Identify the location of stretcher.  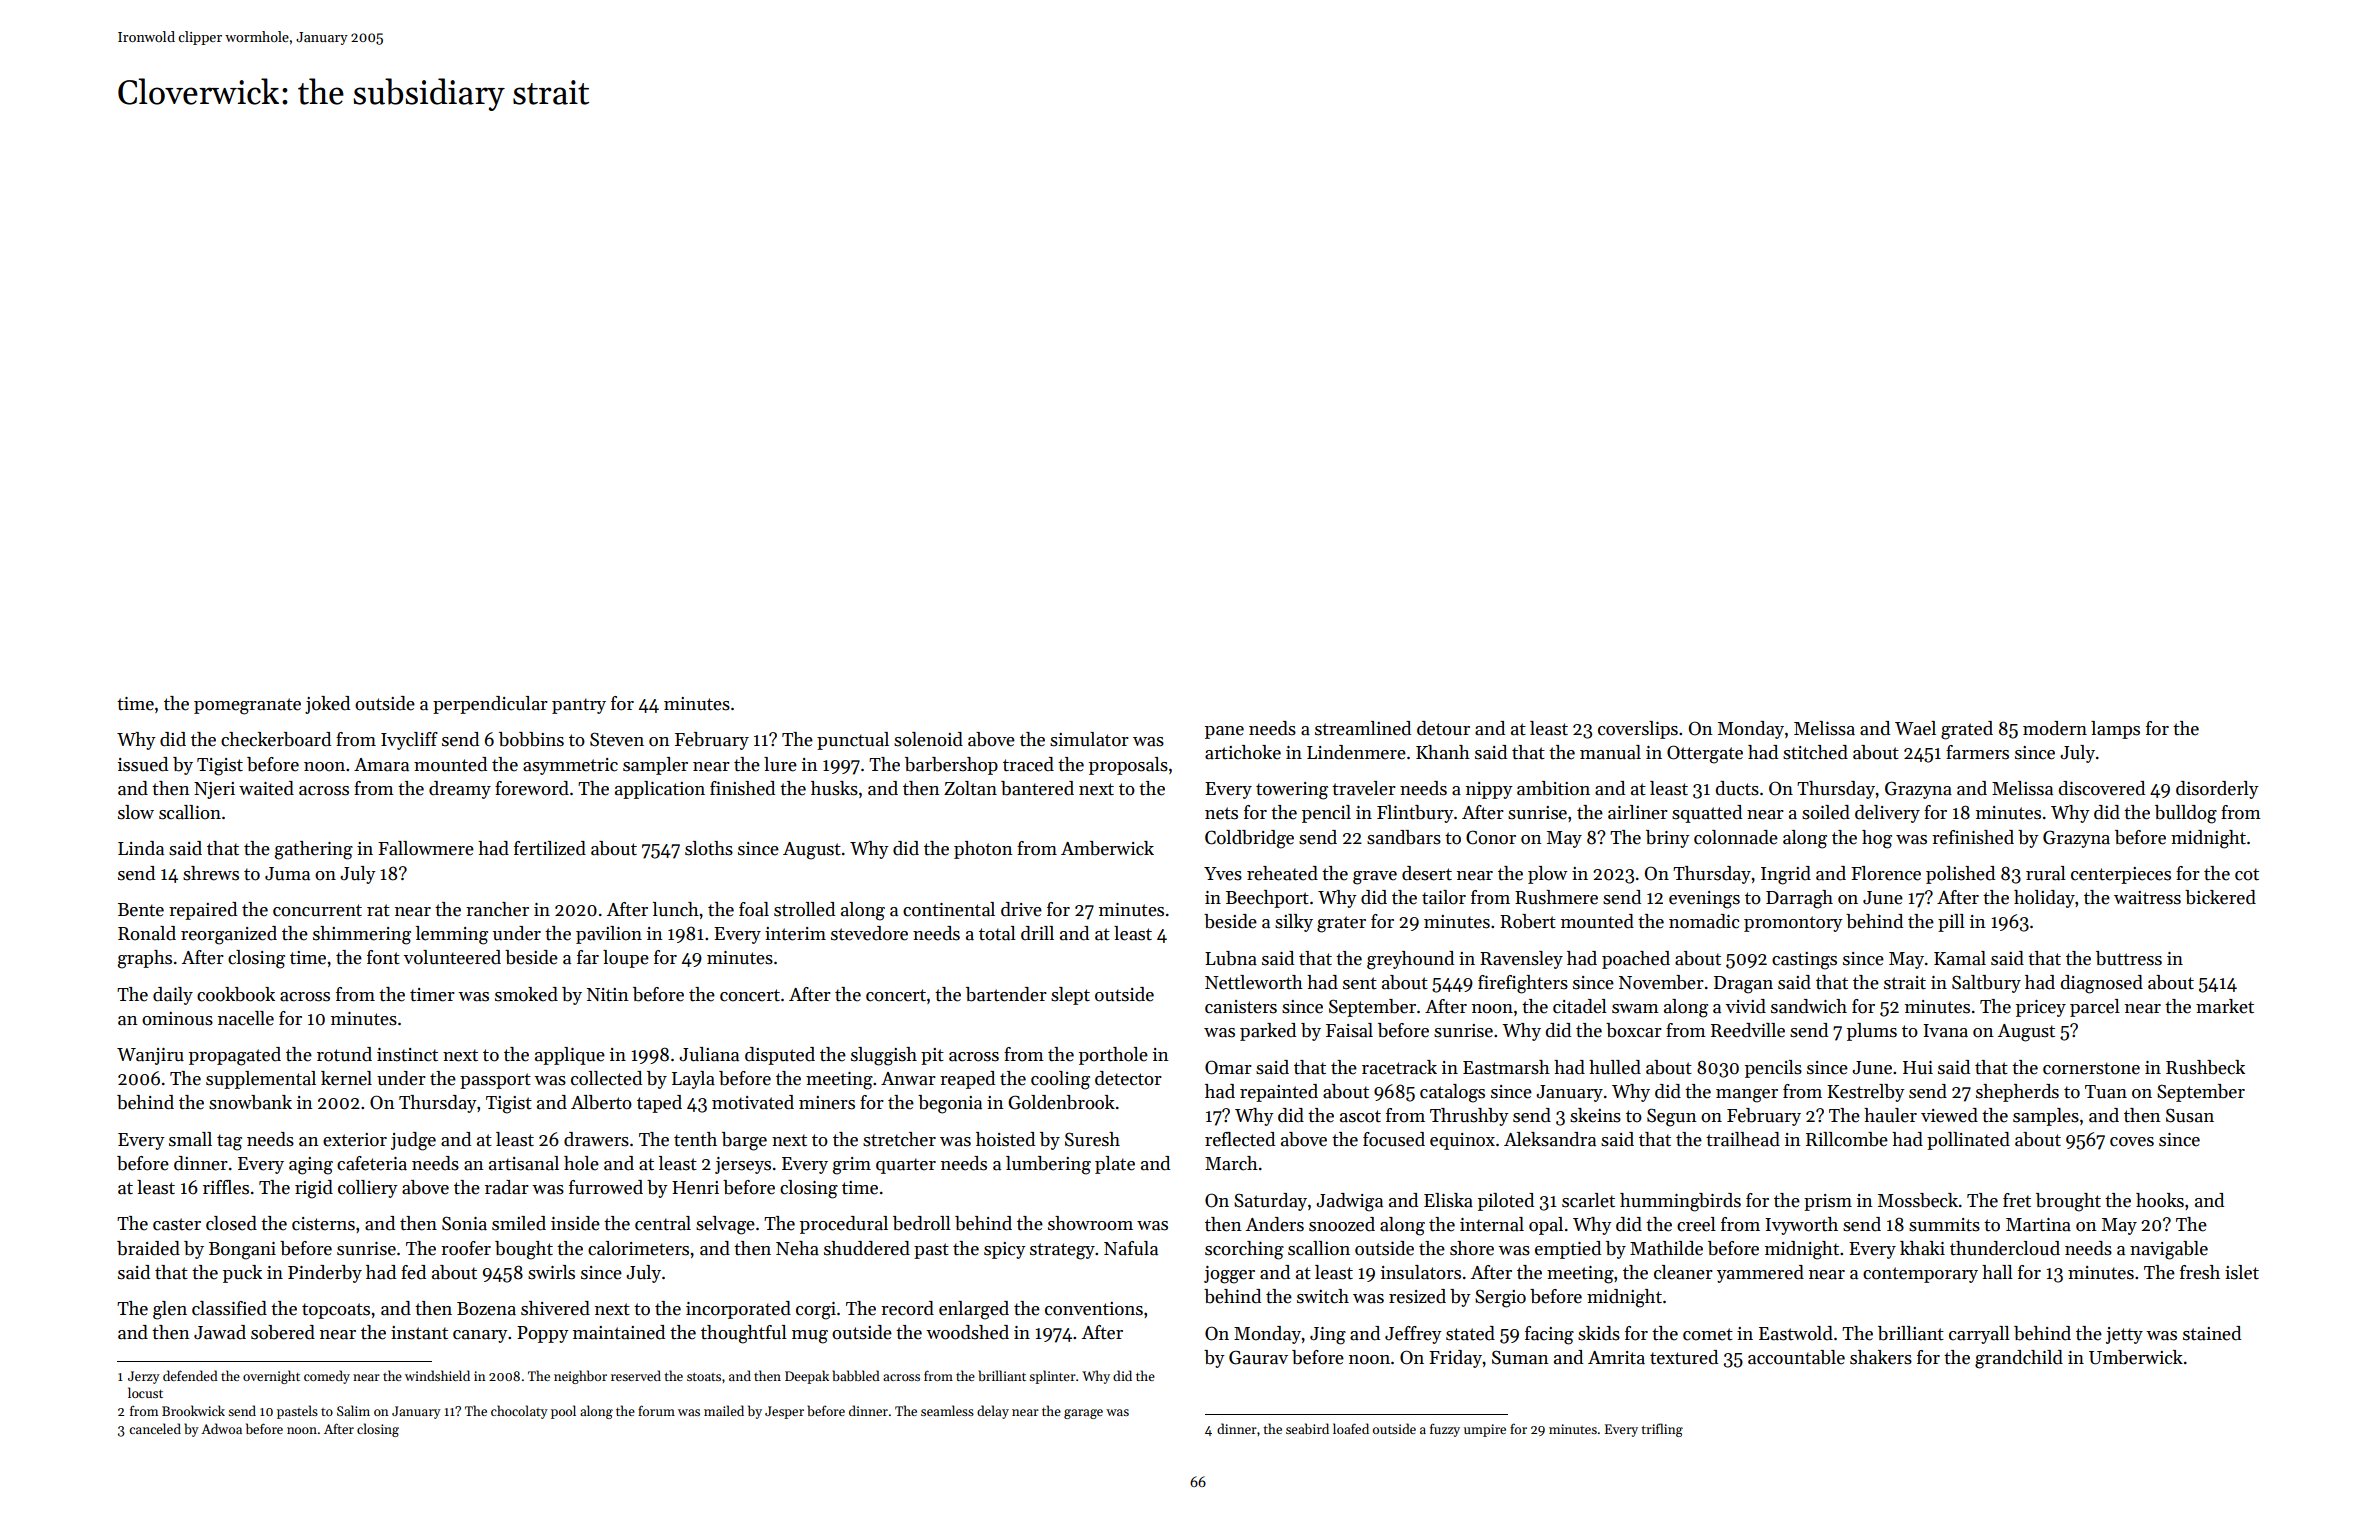
(899, 1139).
